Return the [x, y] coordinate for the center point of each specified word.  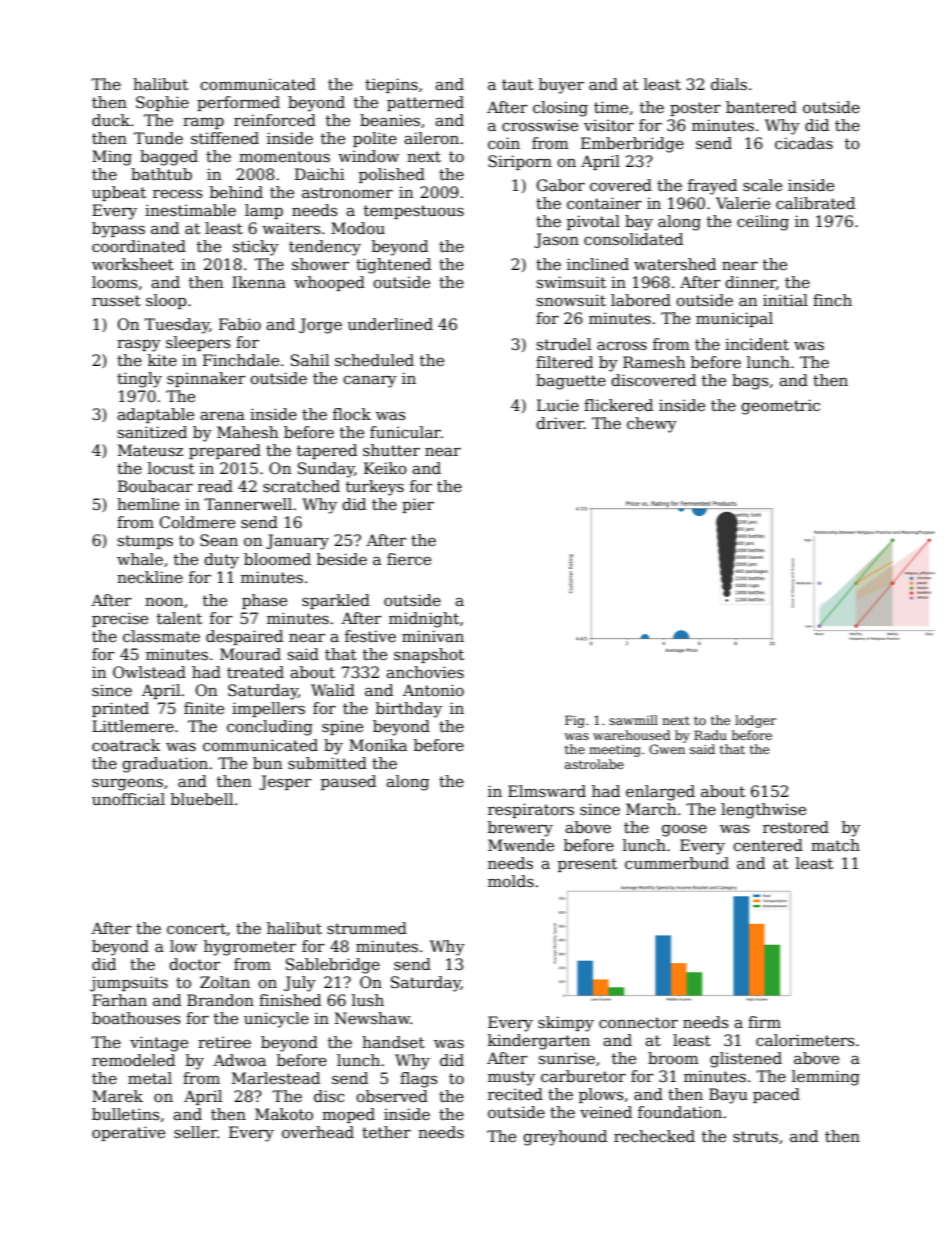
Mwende [521, 845]
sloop [166, 301]
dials [729, 84]
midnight [424, 620]
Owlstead [149, 672]
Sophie [162, 103]
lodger [755, 721]
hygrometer [250, 948]
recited [515, 1094]
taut [517, 85]
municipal [734, 319]
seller [195, 1132]
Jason [556, 240]
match [835, 845]
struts [755, 1137]
